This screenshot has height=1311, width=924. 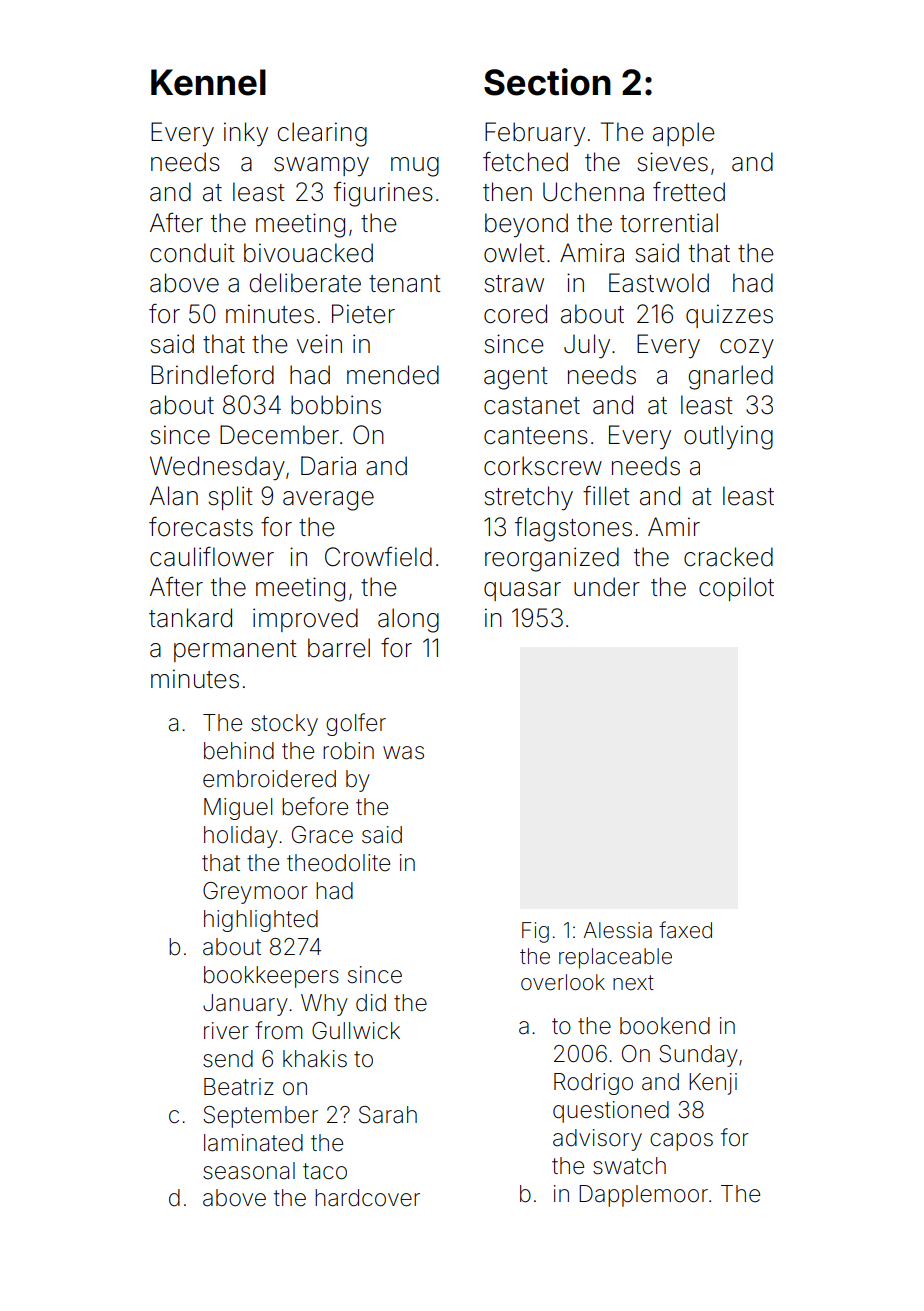 What do you see at coordinates (408, 620) in the screenshot?
I see `along` at bounding box center [408, 620].
